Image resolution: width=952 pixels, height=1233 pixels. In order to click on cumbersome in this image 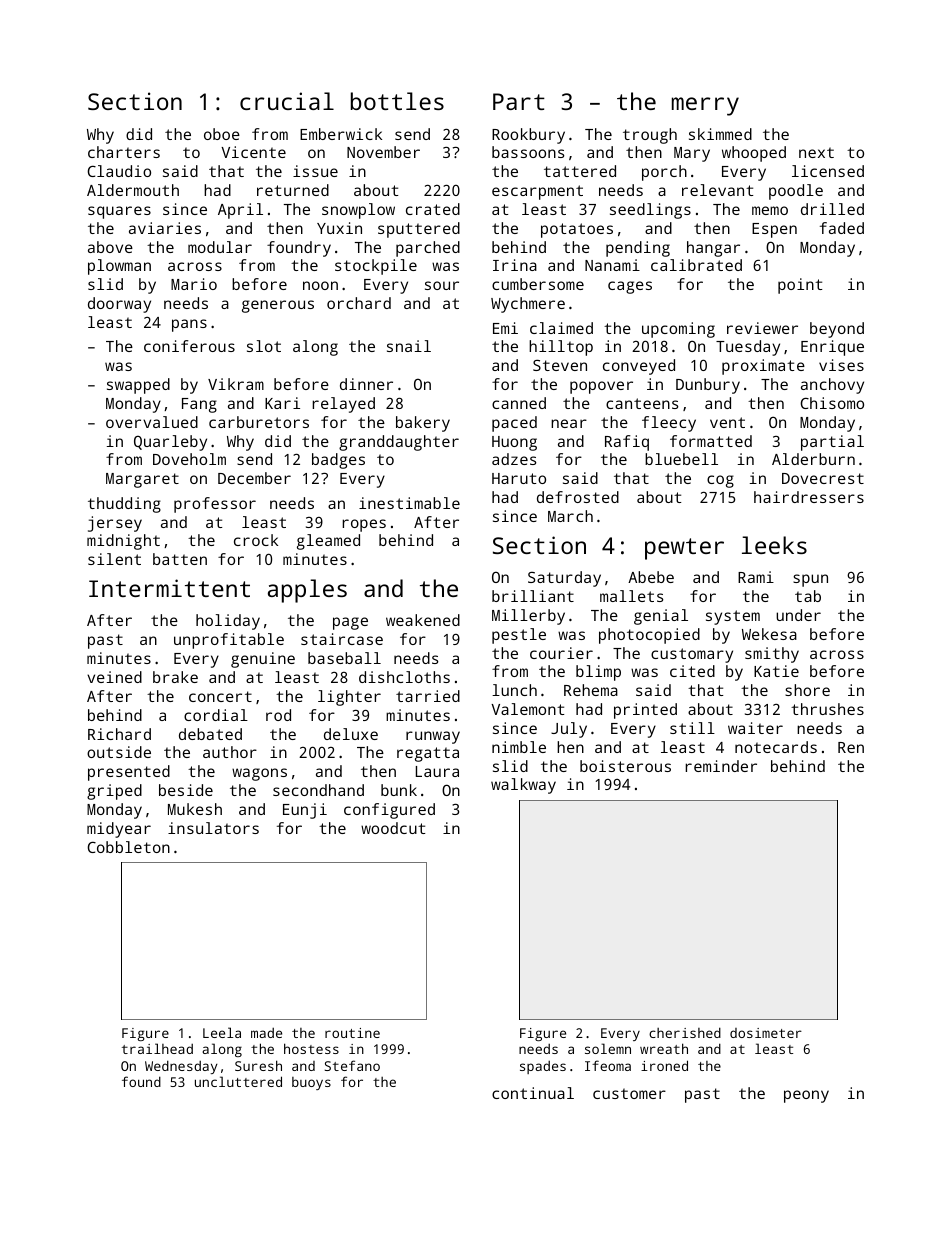, I will do `click(538, 284)`.
